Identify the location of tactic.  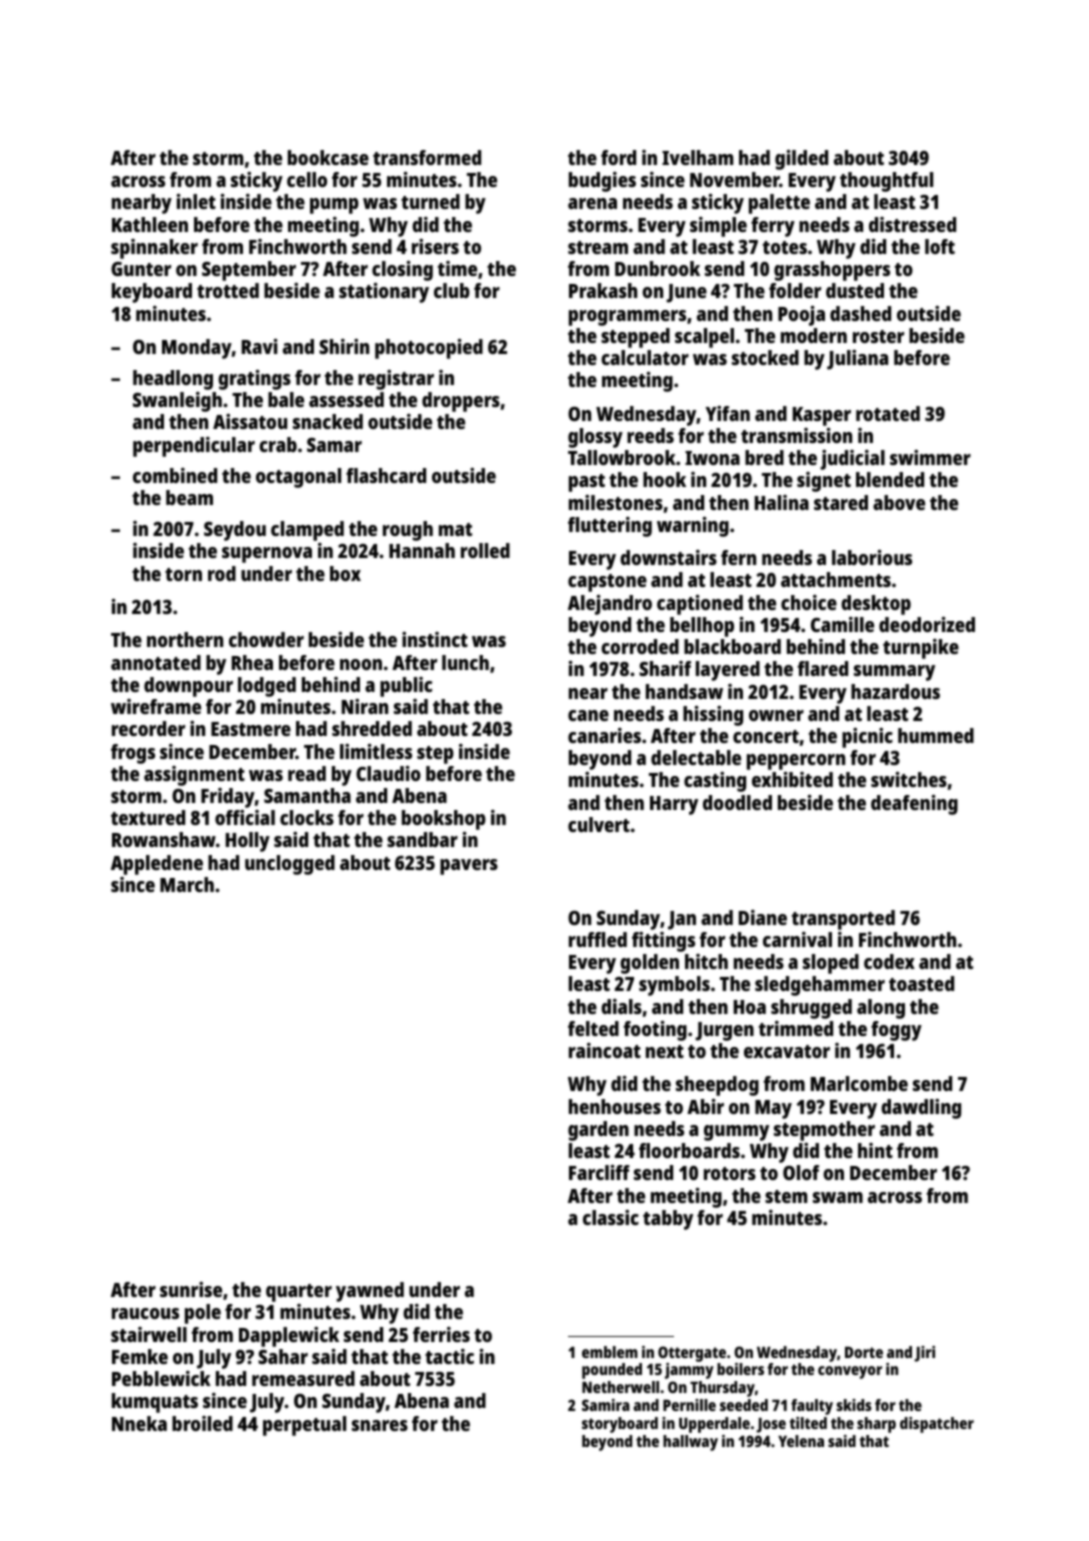
(449, 1356).
